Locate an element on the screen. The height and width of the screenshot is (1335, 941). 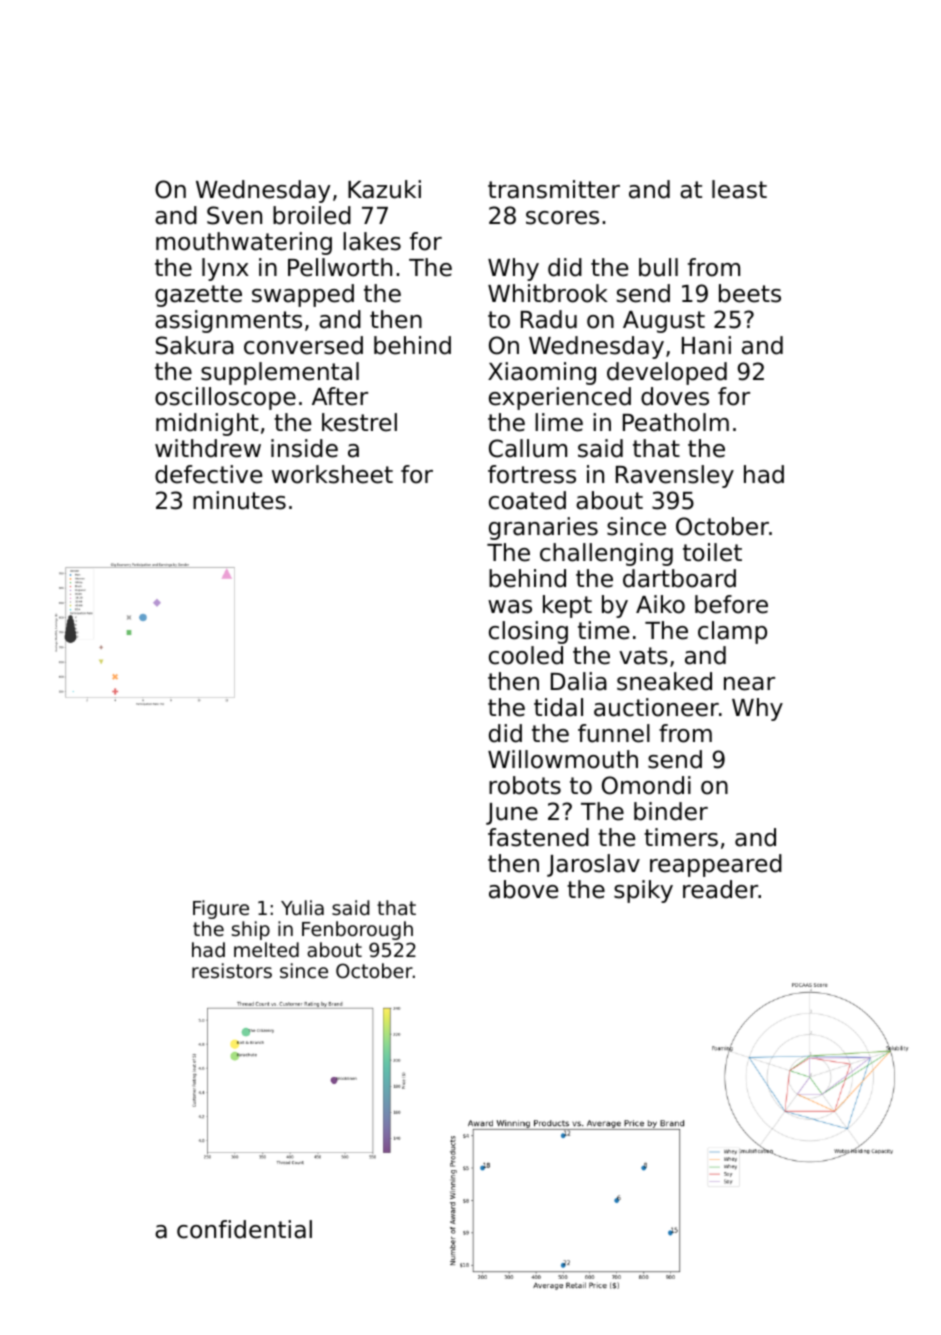
Fenborough is located at coordinates (357, 930).
